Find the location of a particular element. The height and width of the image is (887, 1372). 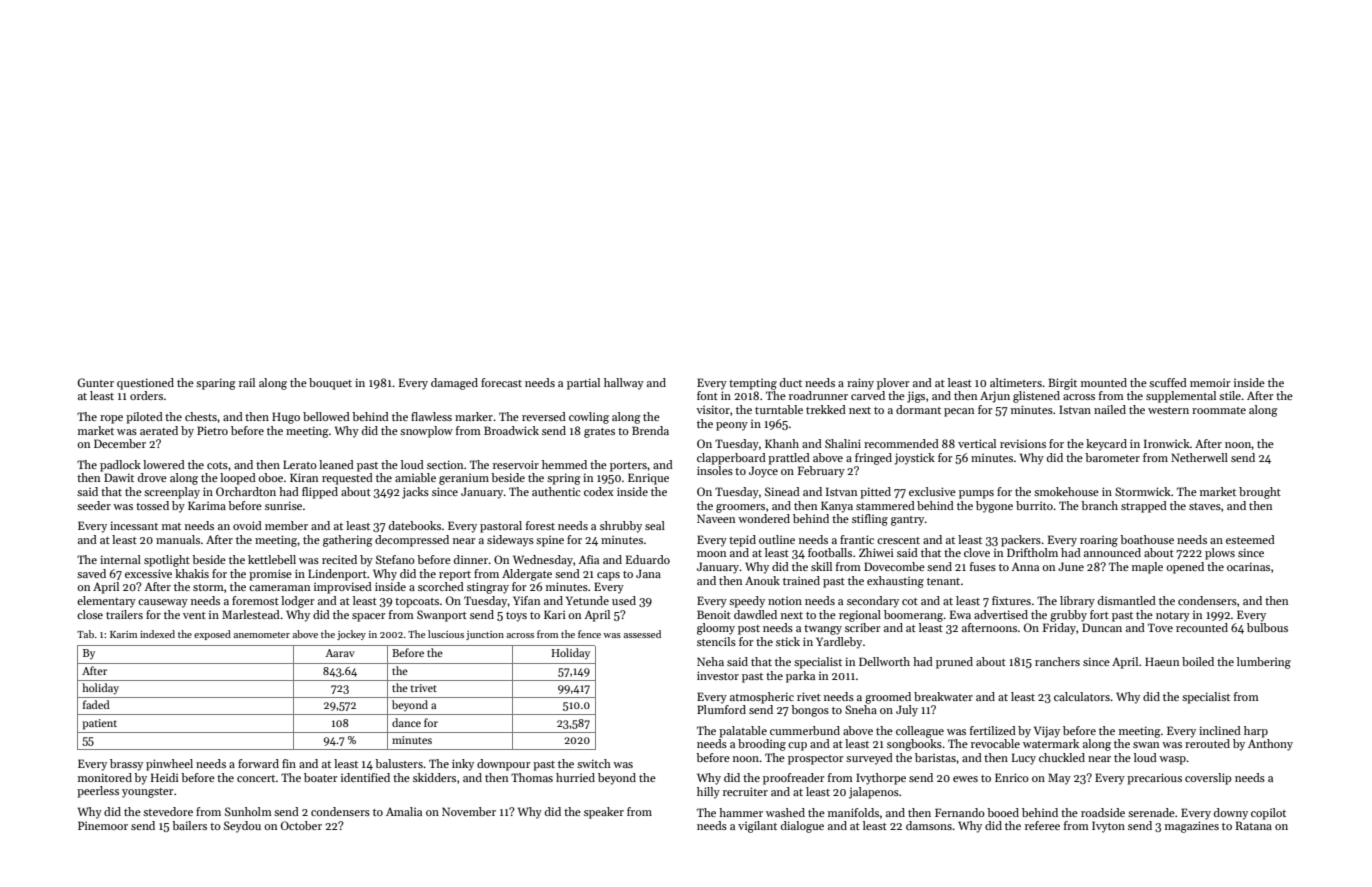

orders is located at coordinates (146, 395).
